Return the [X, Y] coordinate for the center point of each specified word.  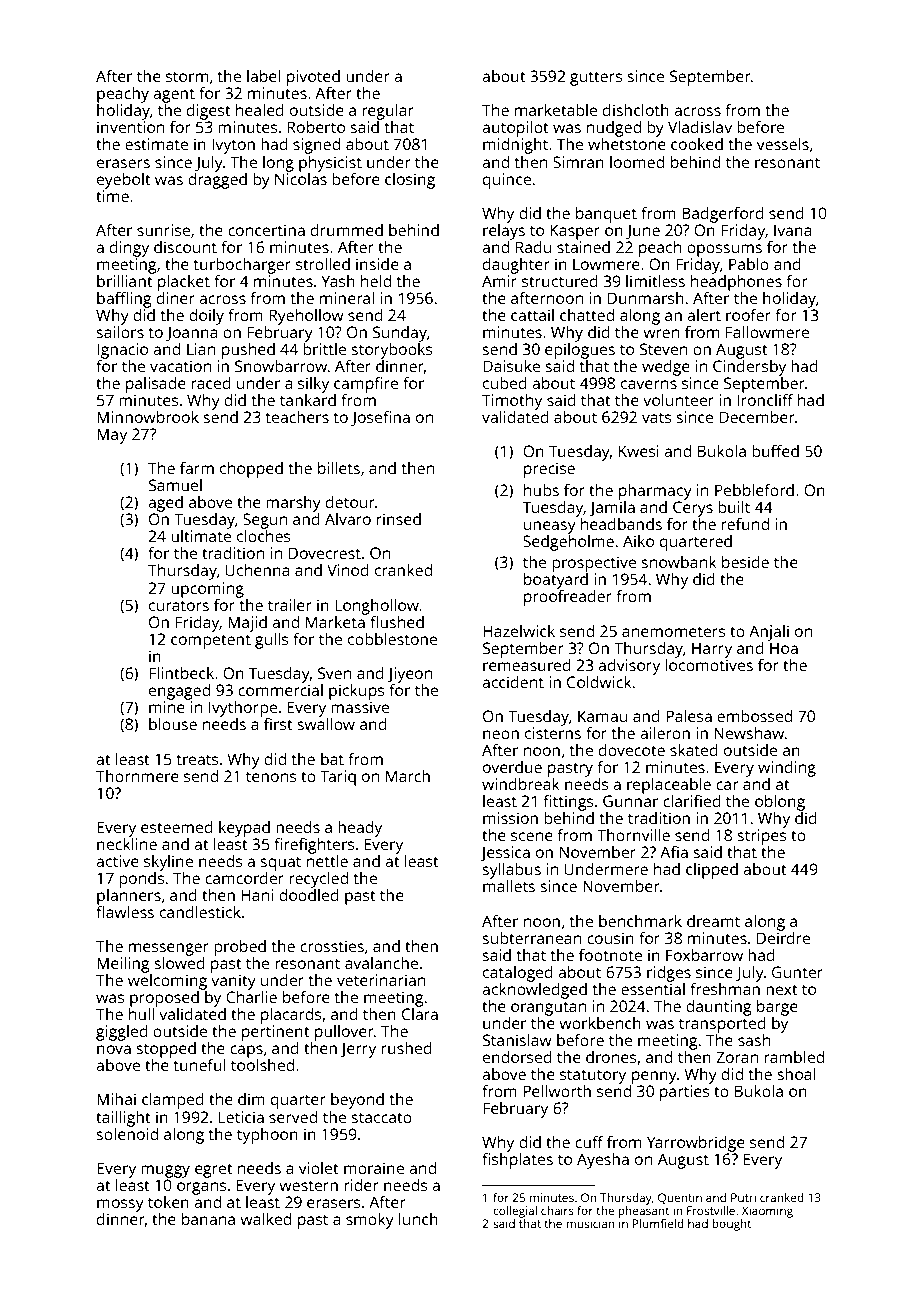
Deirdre [783, 938]
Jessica [505, 853]
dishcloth [636, 110]
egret [214, 1170]
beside [745, 562]
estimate [156, 144]
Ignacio [122, 351]
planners [129, 897]
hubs [541, 490]
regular [388, 112]
